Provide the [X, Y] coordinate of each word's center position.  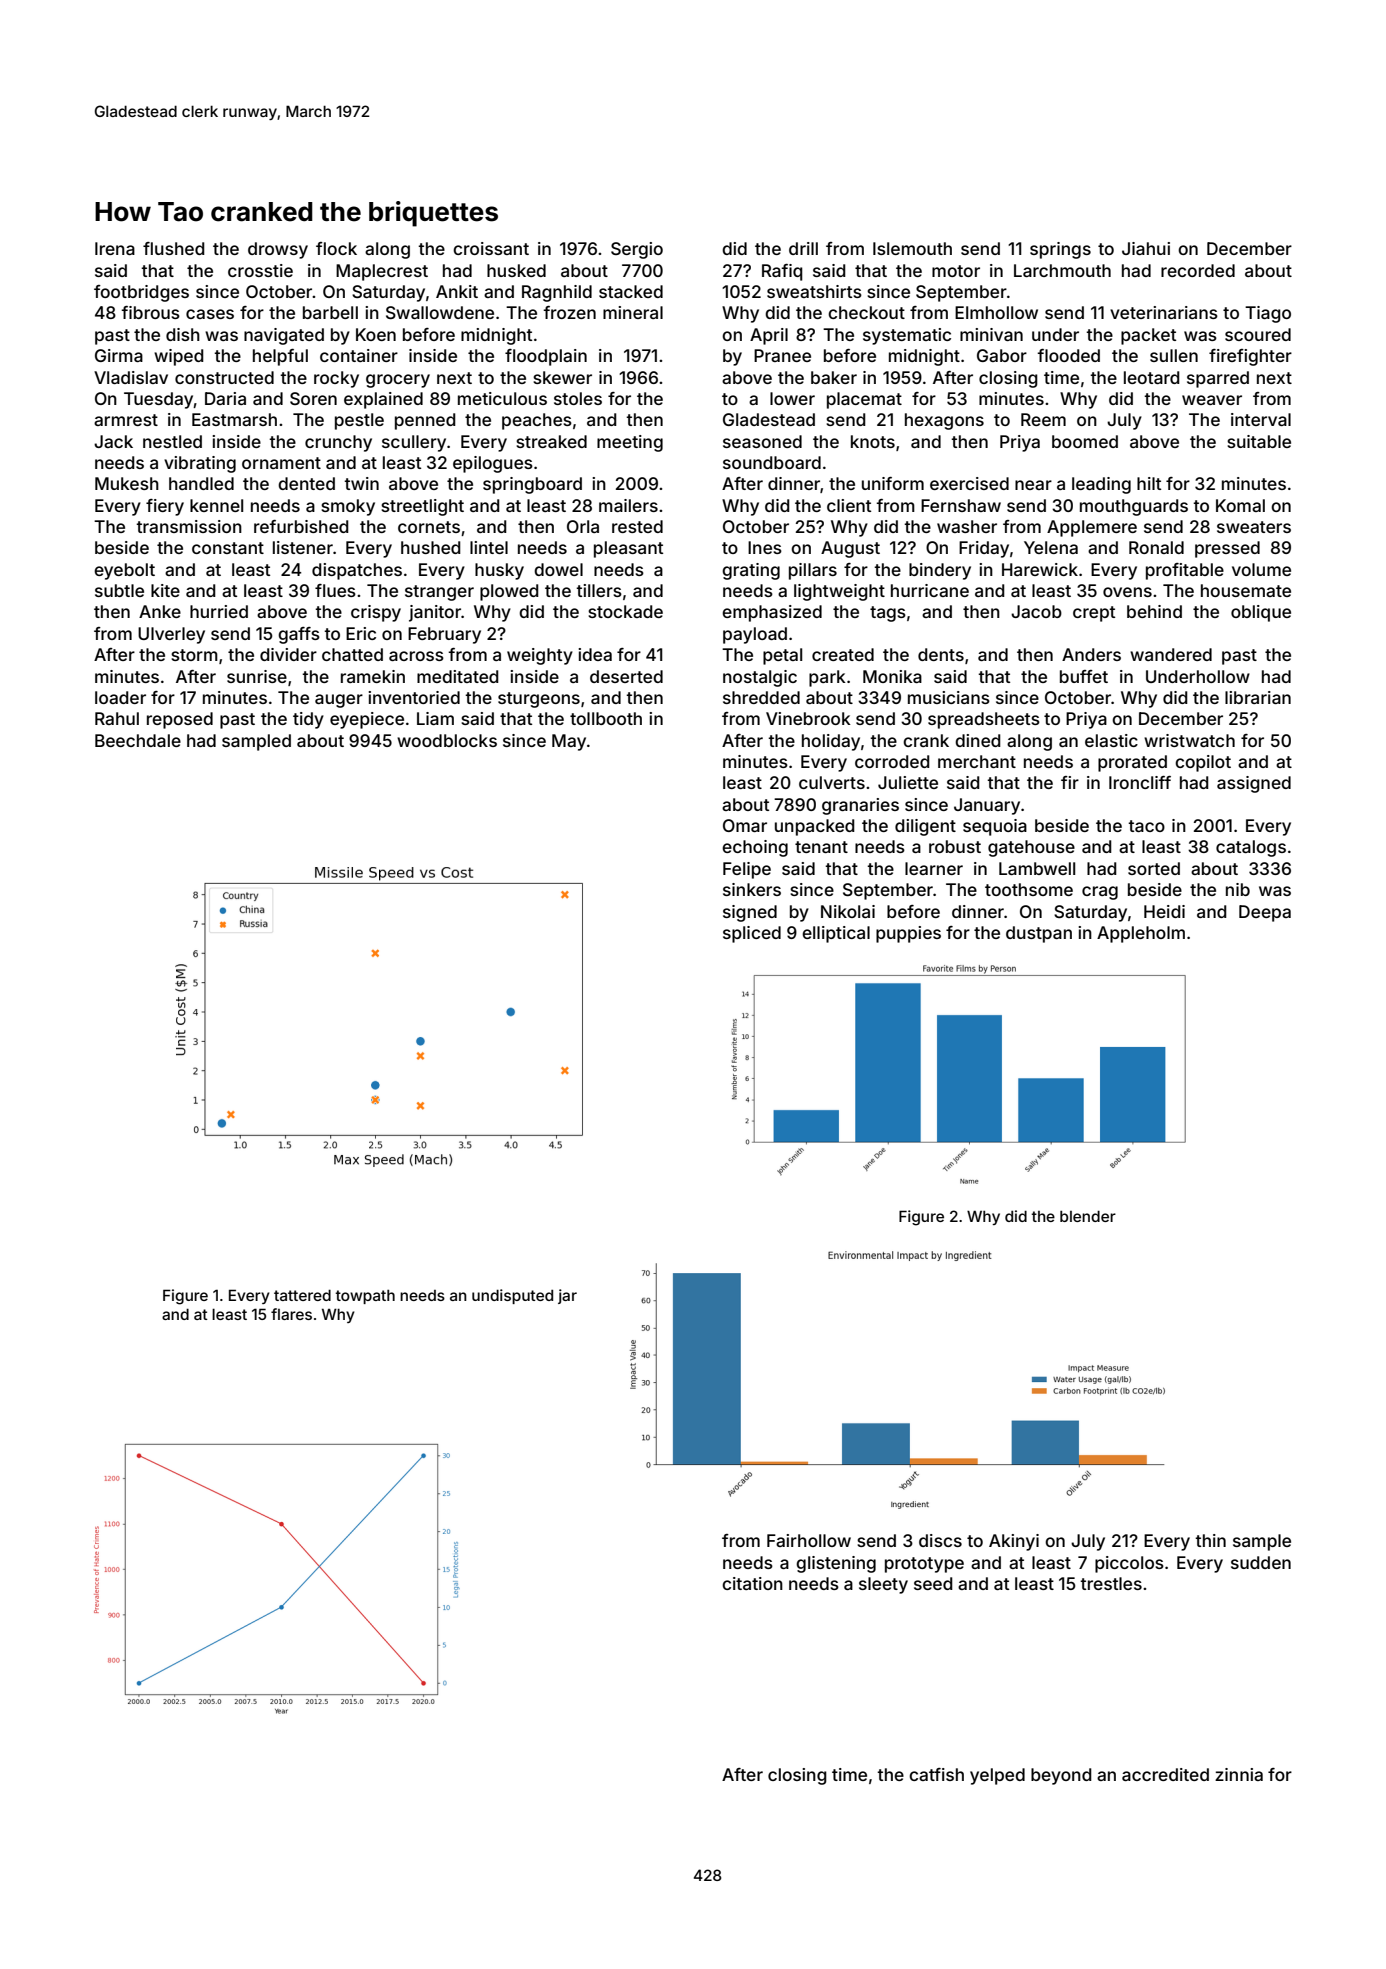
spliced [752, 934]
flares [291, 1314]
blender [1088, 1216]
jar [567, 1296]
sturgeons [539, 700]
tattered [302, 1295]
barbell [330, 312]
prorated [1132, 763]
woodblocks [447, 740]
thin [1210, 1540]
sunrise [257, 676]
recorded [1198, 270]
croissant [491, 248]
